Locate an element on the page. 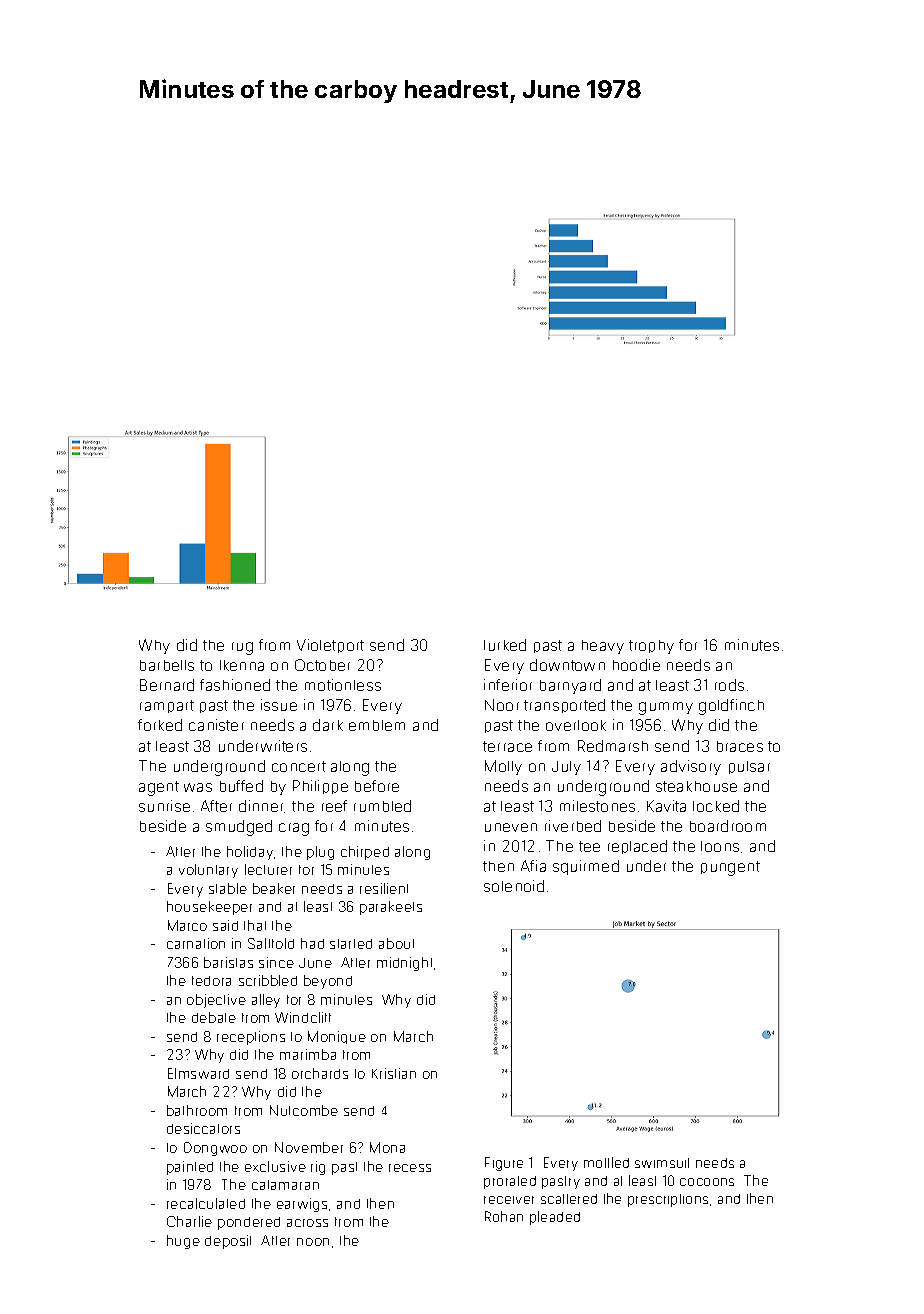 This page has width=924, height=1314. gummy is located at coordinates (666, 708).
